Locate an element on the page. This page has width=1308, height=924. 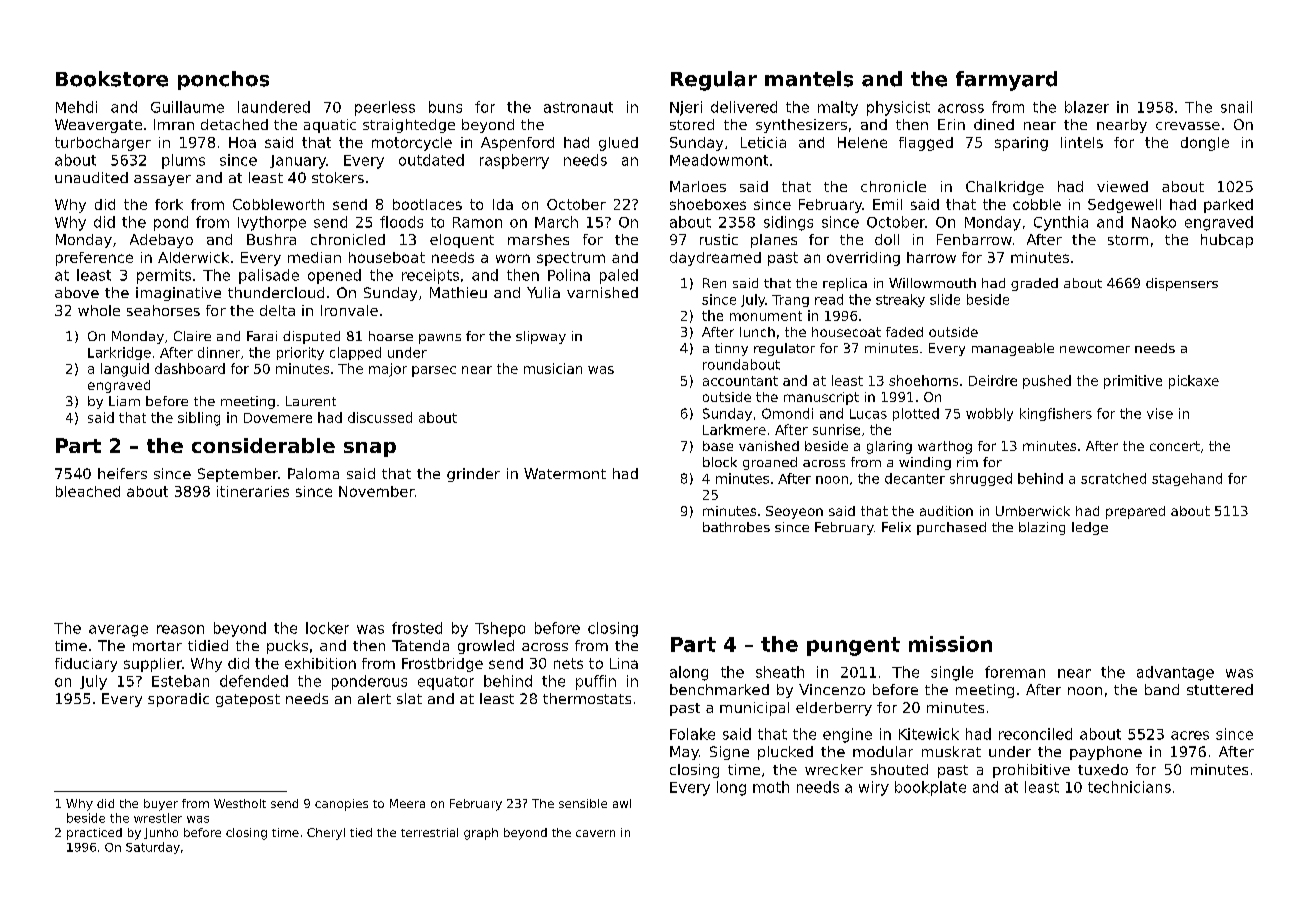
practiced is located at coordinates (94, 834).
